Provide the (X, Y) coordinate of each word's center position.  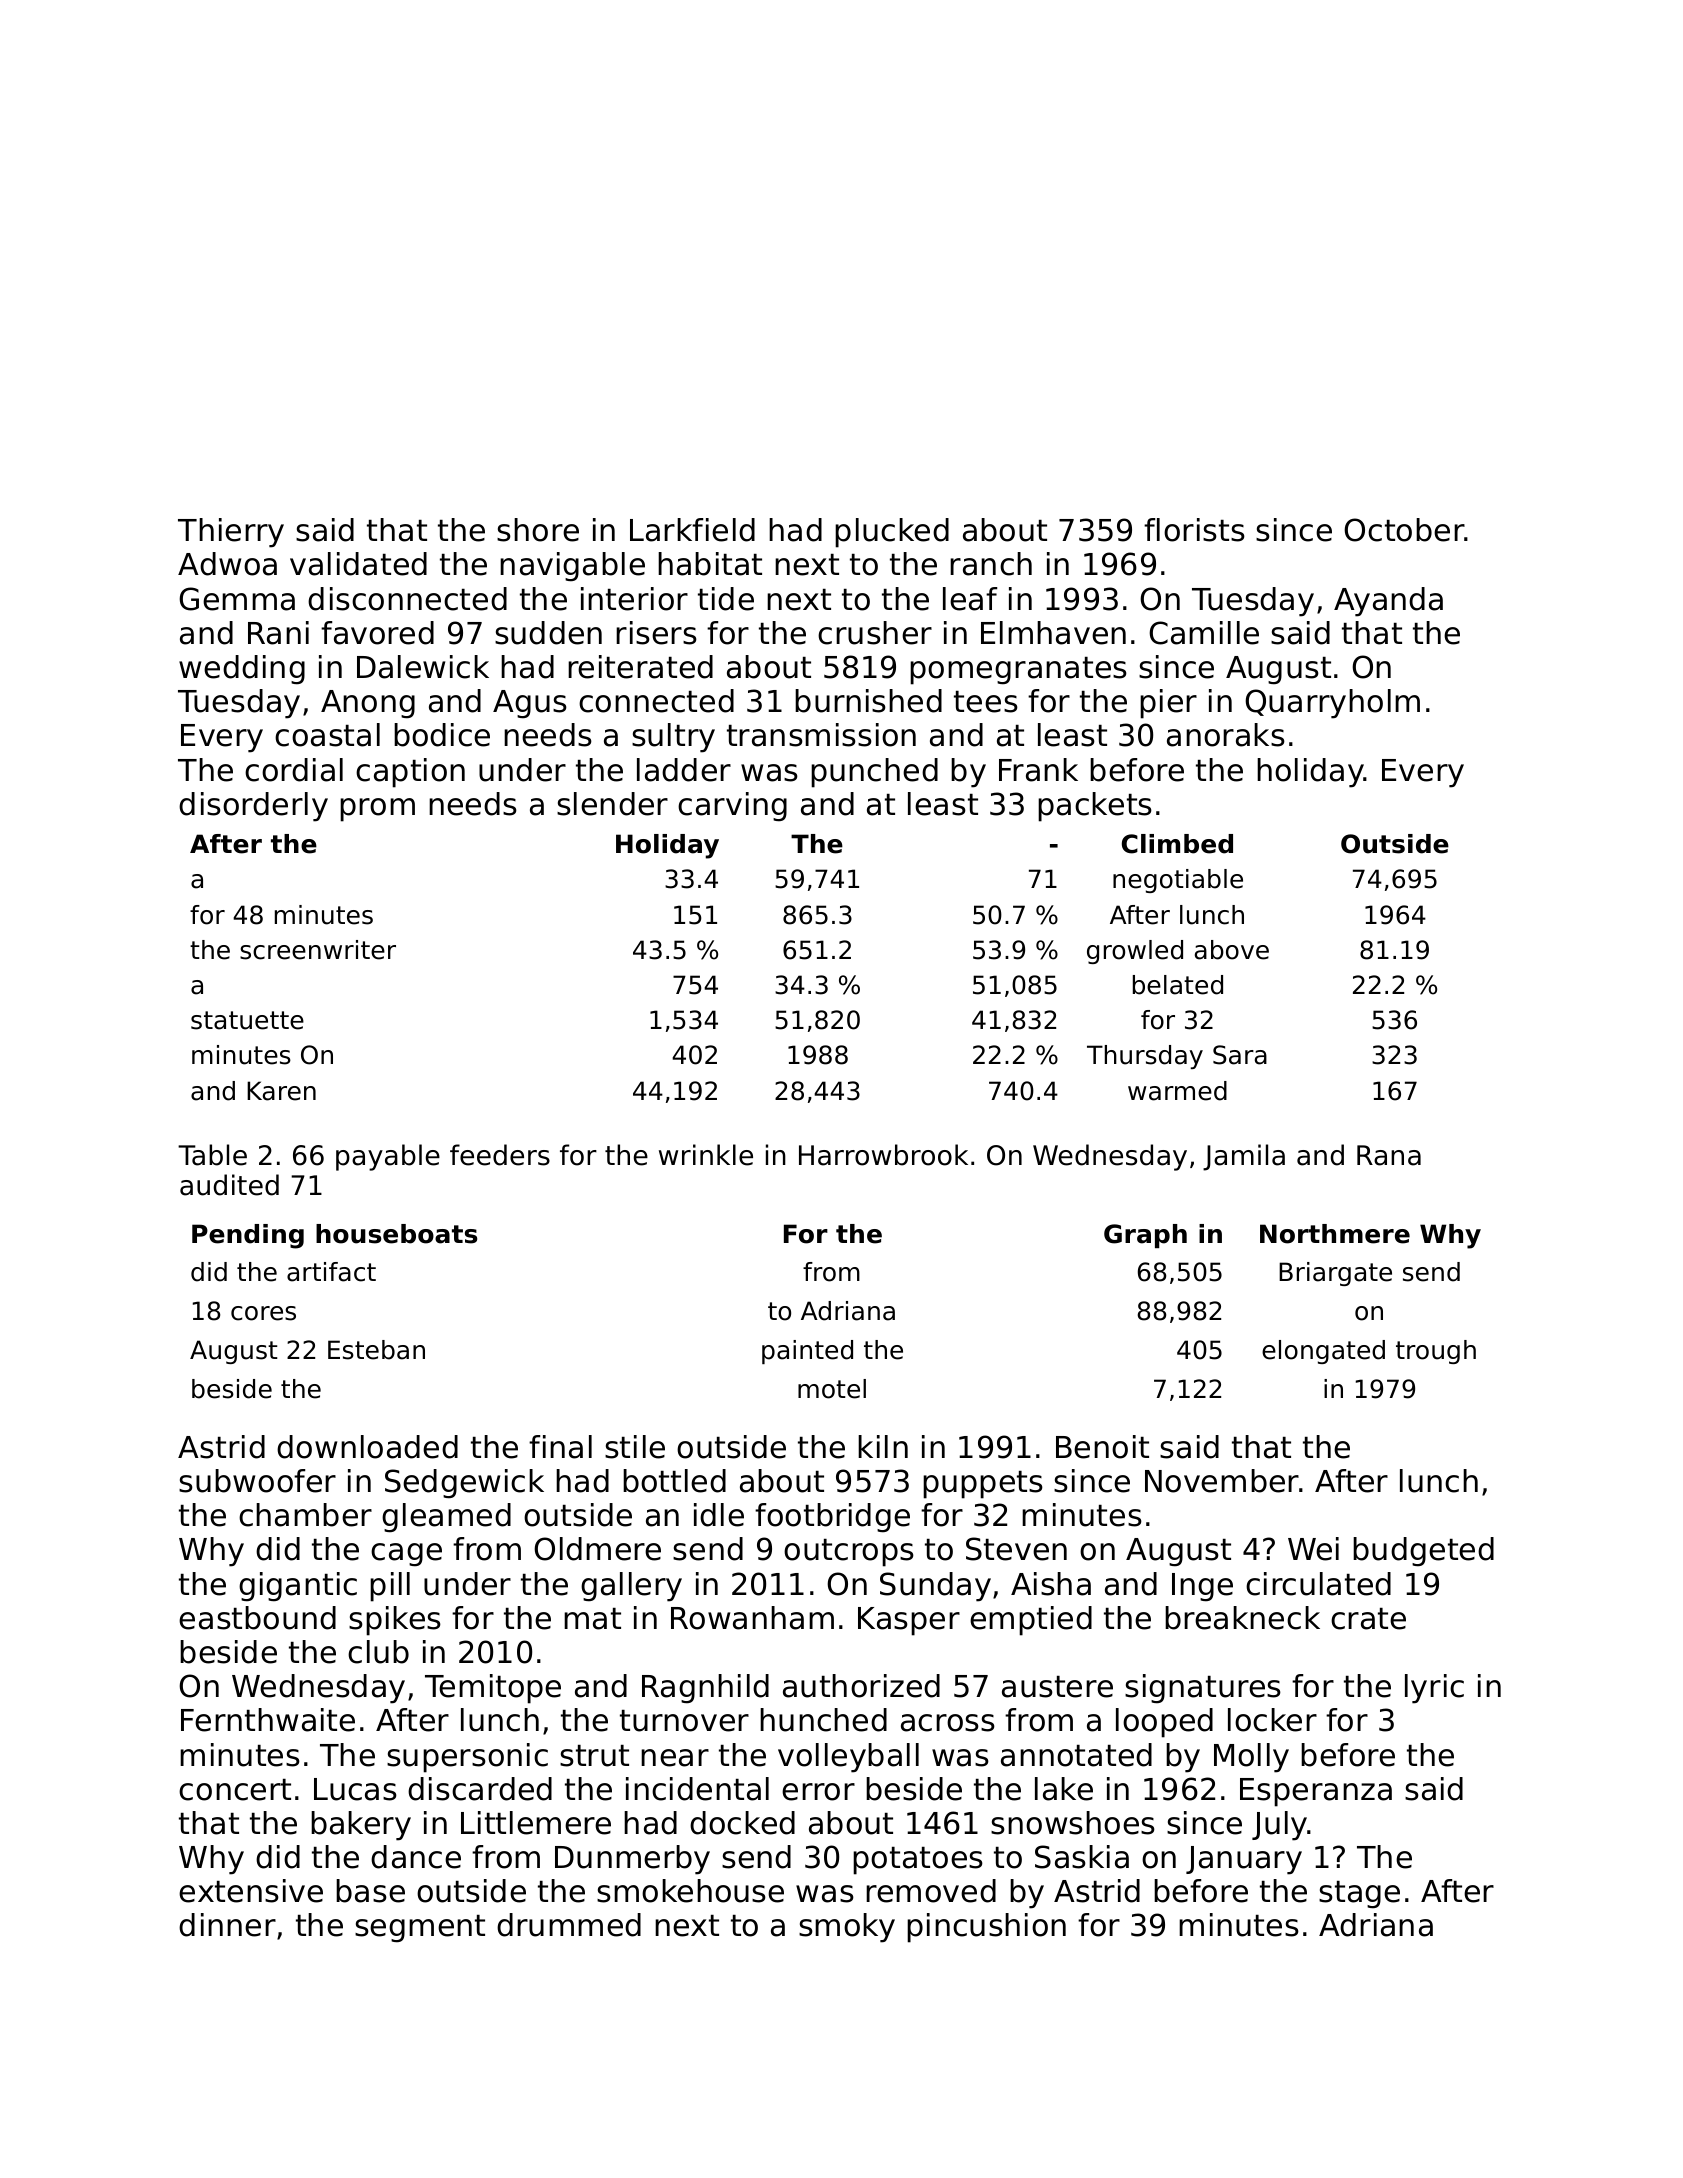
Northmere (1335, 1234)
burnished (868, 701)
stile (635, 1447)
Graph (1145, 1236)
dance (416, 1857)
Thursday (1145, 1057)
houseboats (396, 1234)
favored (377, 633)
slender (612, 804)
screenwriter (318, 950)
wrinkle (706, 1155)
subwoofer (257, 1481)
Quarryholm (1332, 704)
